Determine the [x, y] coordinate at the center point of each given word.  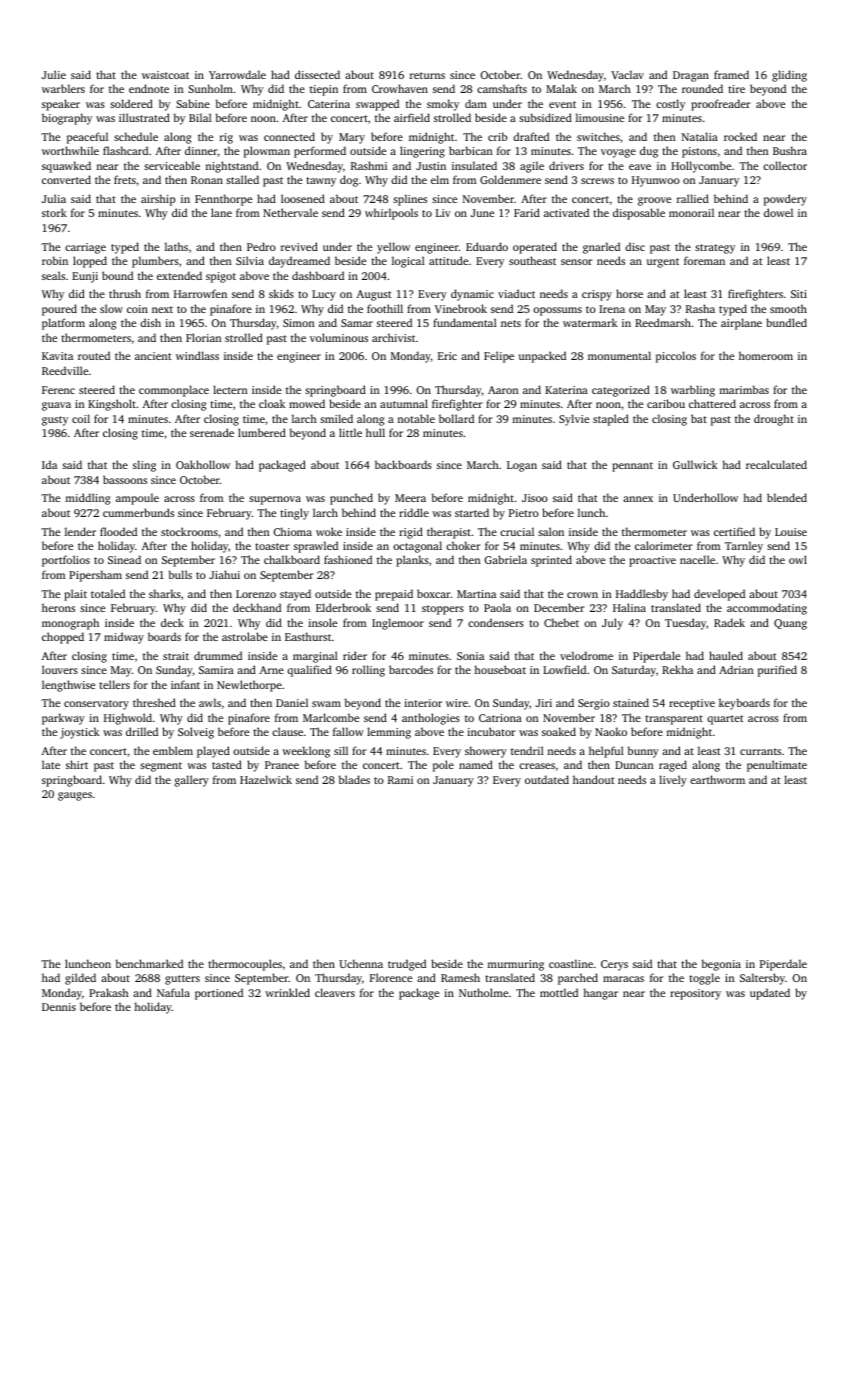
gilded [80, 979]
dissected [317, 74]
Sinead [124, 559]
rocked [740, 136]
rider [355, 655]
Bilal [200, 117]
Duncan [634, 765]
